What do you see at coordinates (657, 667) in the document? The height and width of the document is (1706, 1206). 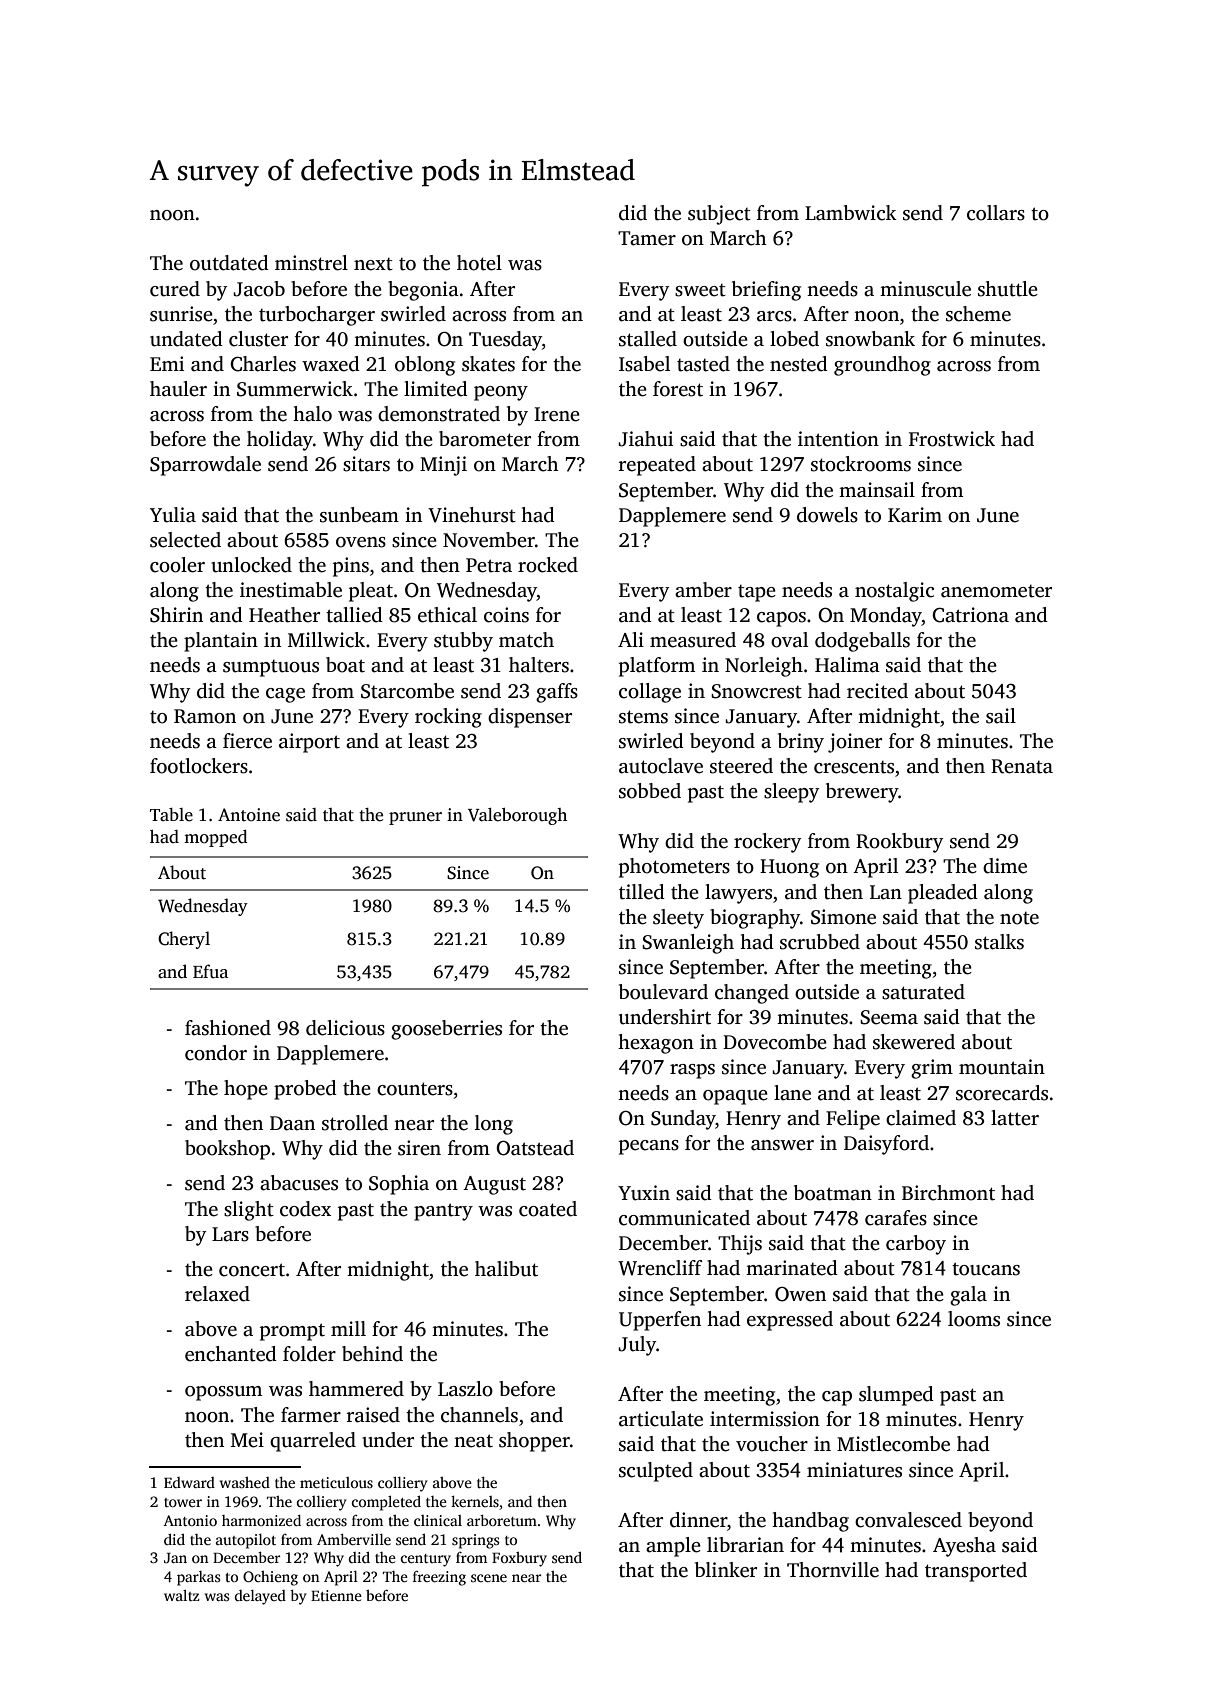 I see `platform` at bounding box center [657, 667].
